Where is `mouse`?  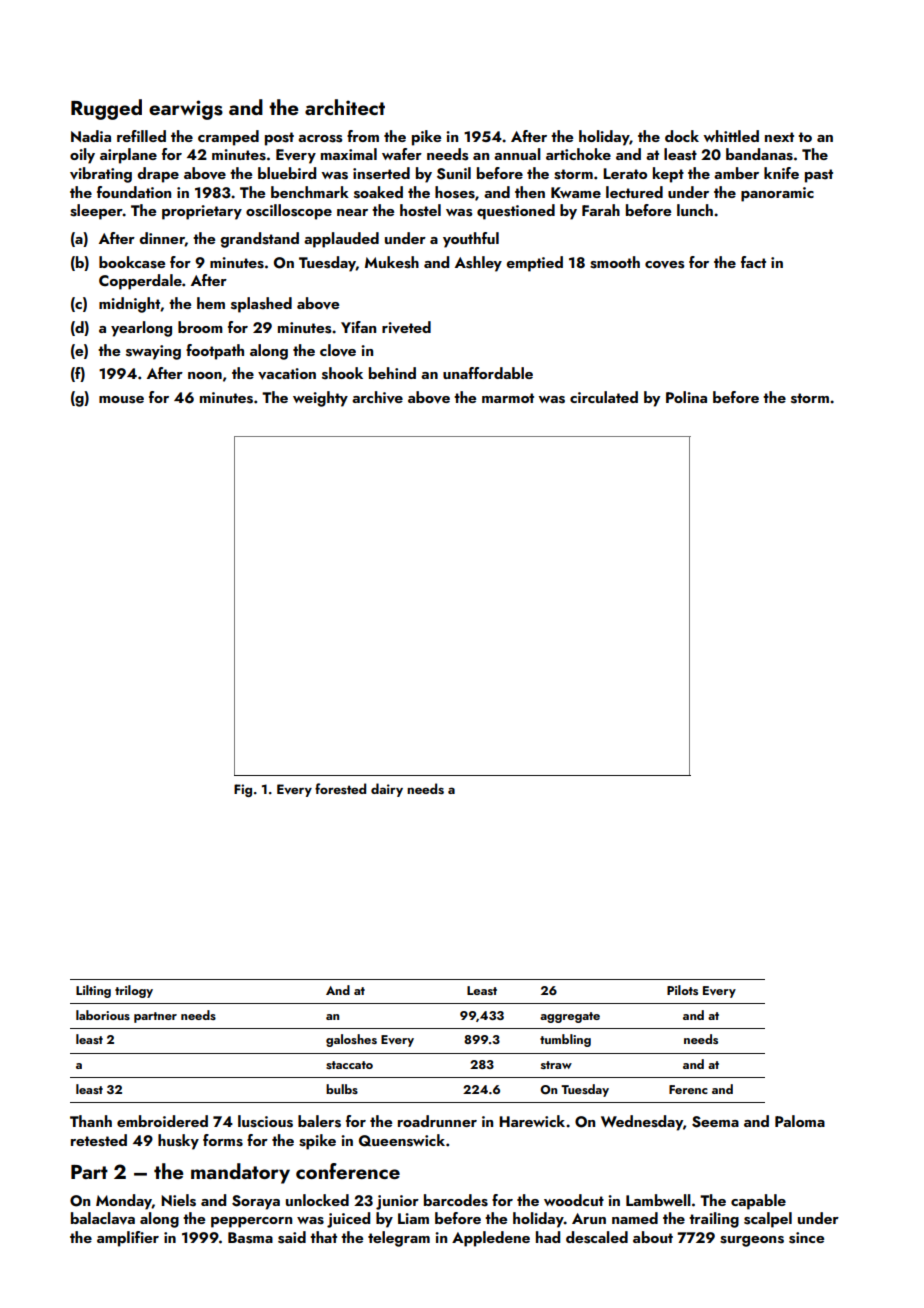 mouse is located at coordinates (121, 400).
